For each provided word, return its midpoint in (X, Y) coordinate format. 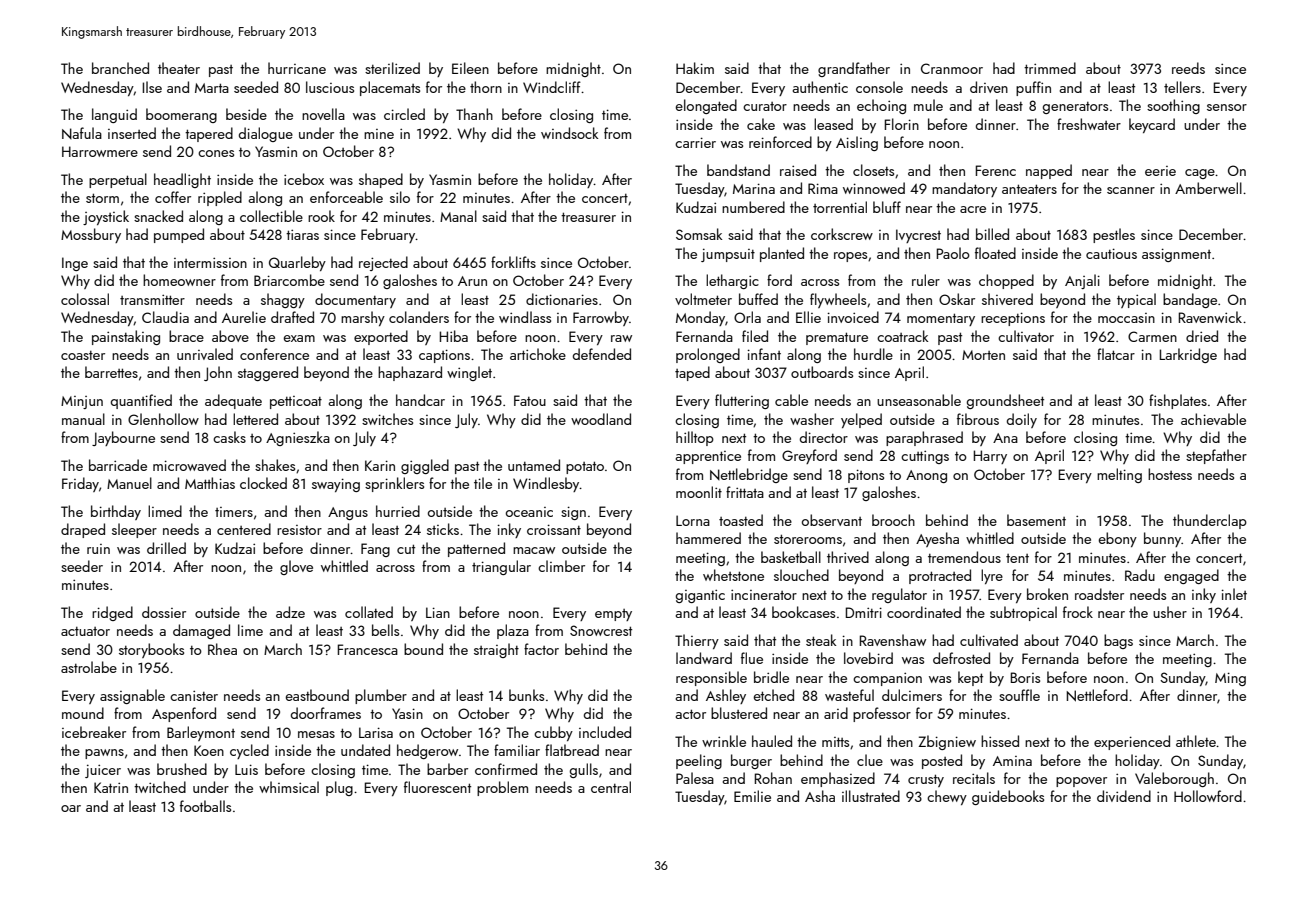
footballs (205, 806)
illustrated (871, 796)
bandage (1190, 300)
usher (1170, 612)
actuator (85, 631)
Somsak (699, 234)
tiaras (302, 234)
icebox (304, 179)
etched (774, 695)
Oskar (957, 299)
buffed (758, 299)
